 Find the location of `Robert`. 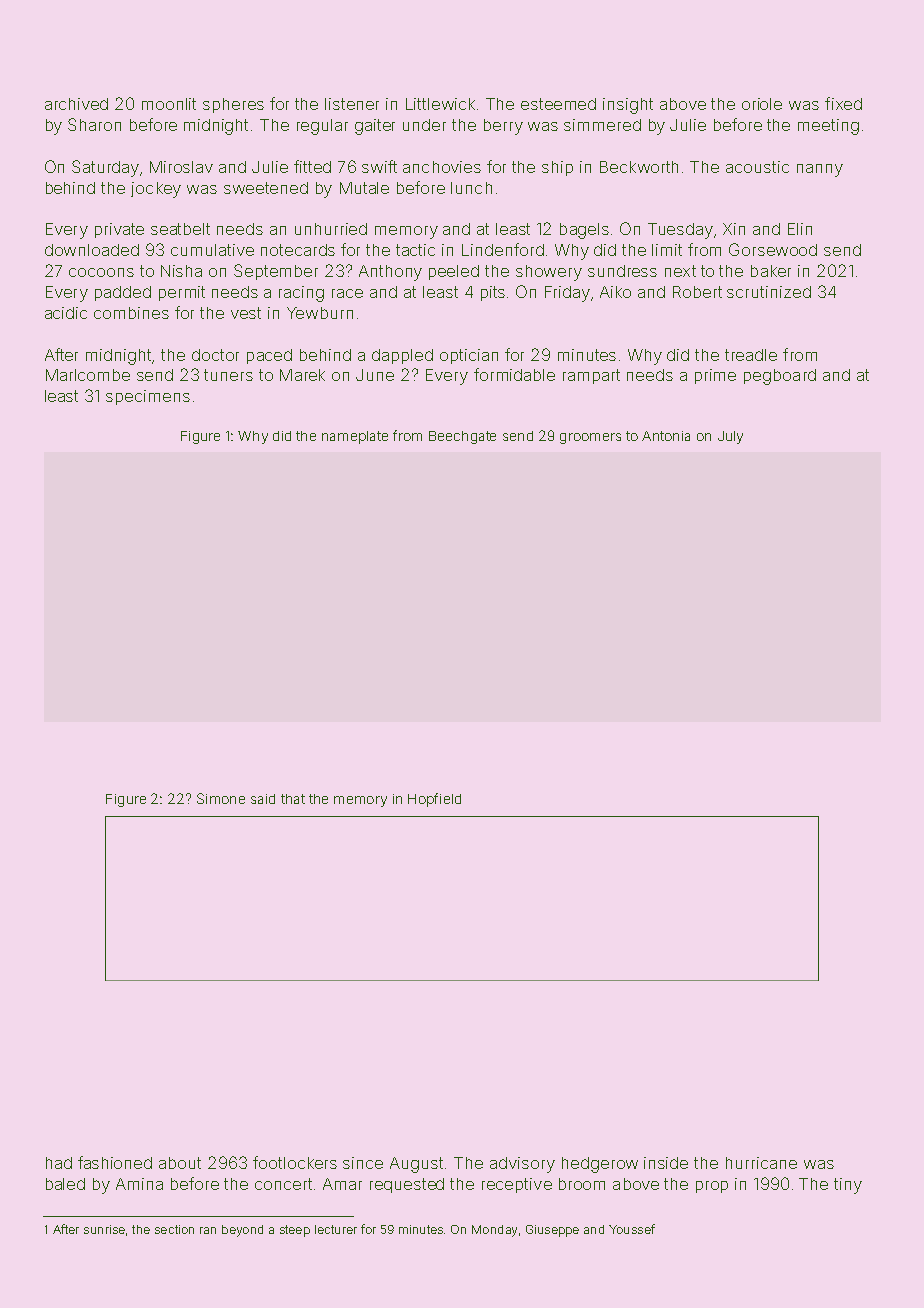

Robert is located at coordinates (697, 292).
